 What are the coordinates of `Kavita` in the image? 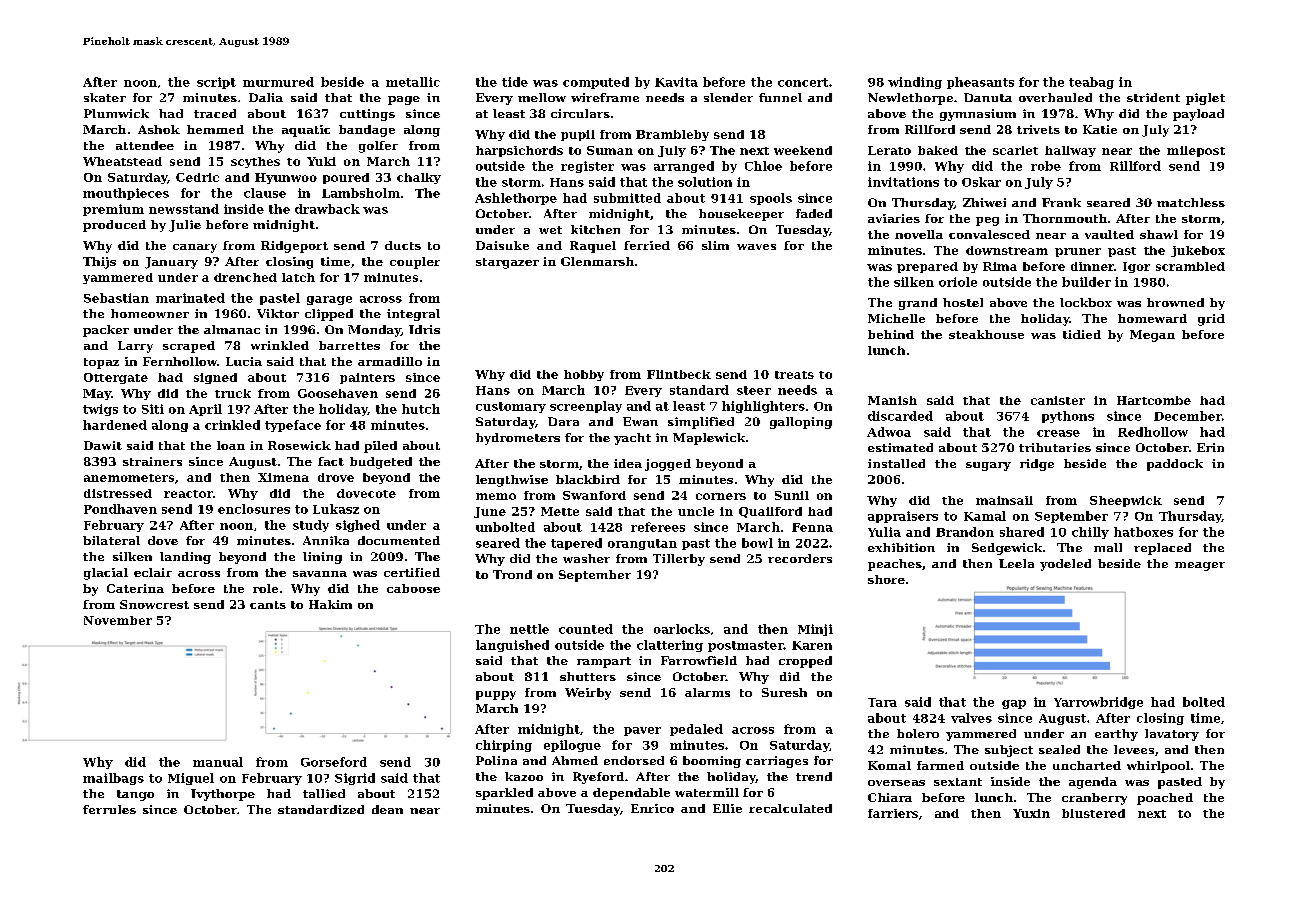 It's located at (676, 82).
